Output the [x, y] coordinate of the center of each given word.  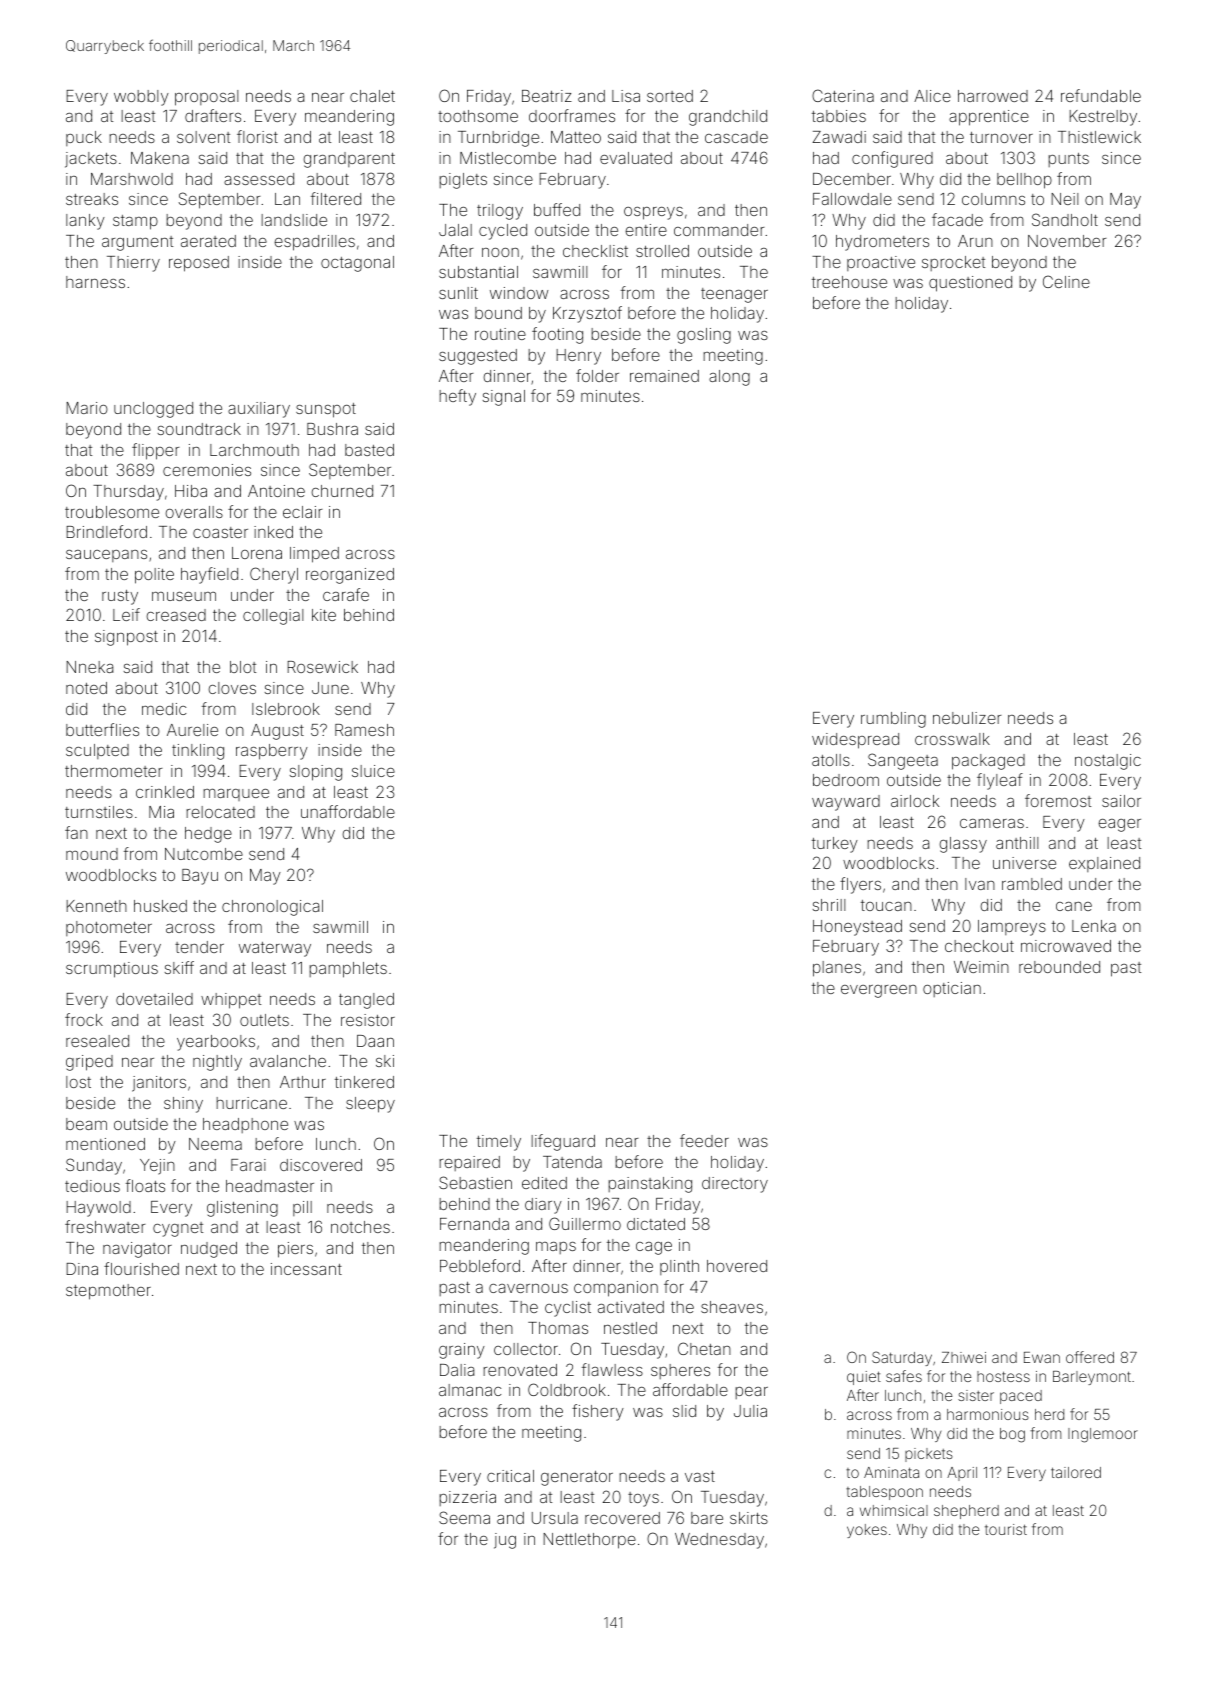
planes [837, 969]
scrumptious [112, 970]
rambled [1032, 884]
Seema [464, 1517]
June [330, 688]
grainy [462, 1351]
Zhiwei [964, 1357]
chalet [372, 96]
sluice [373, 771]
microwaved [1066, 946]
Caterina [843, 95]
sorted [670, 96]
